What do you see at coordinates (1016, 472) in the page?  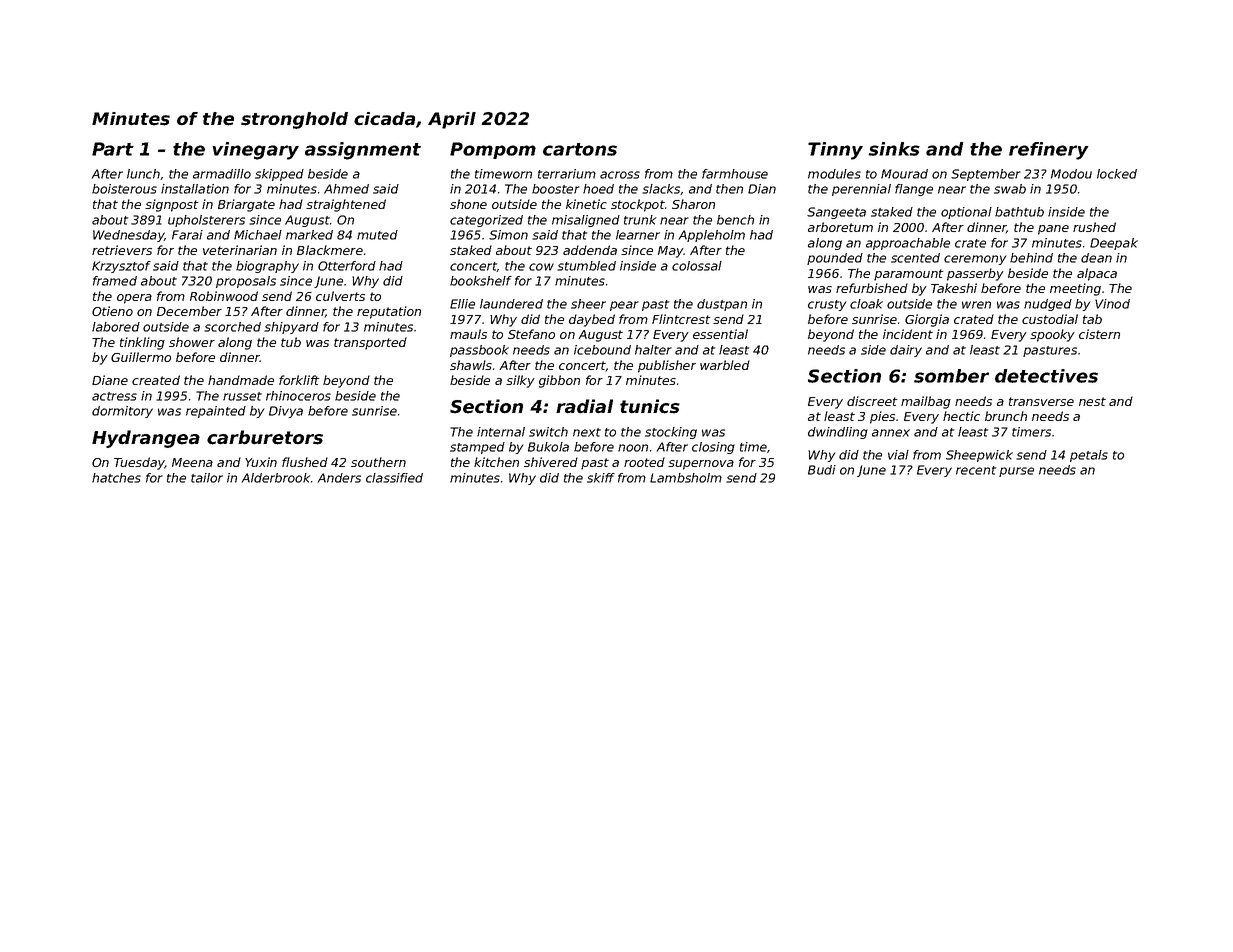 I see `purse` at bounding box center [1016, 472].
